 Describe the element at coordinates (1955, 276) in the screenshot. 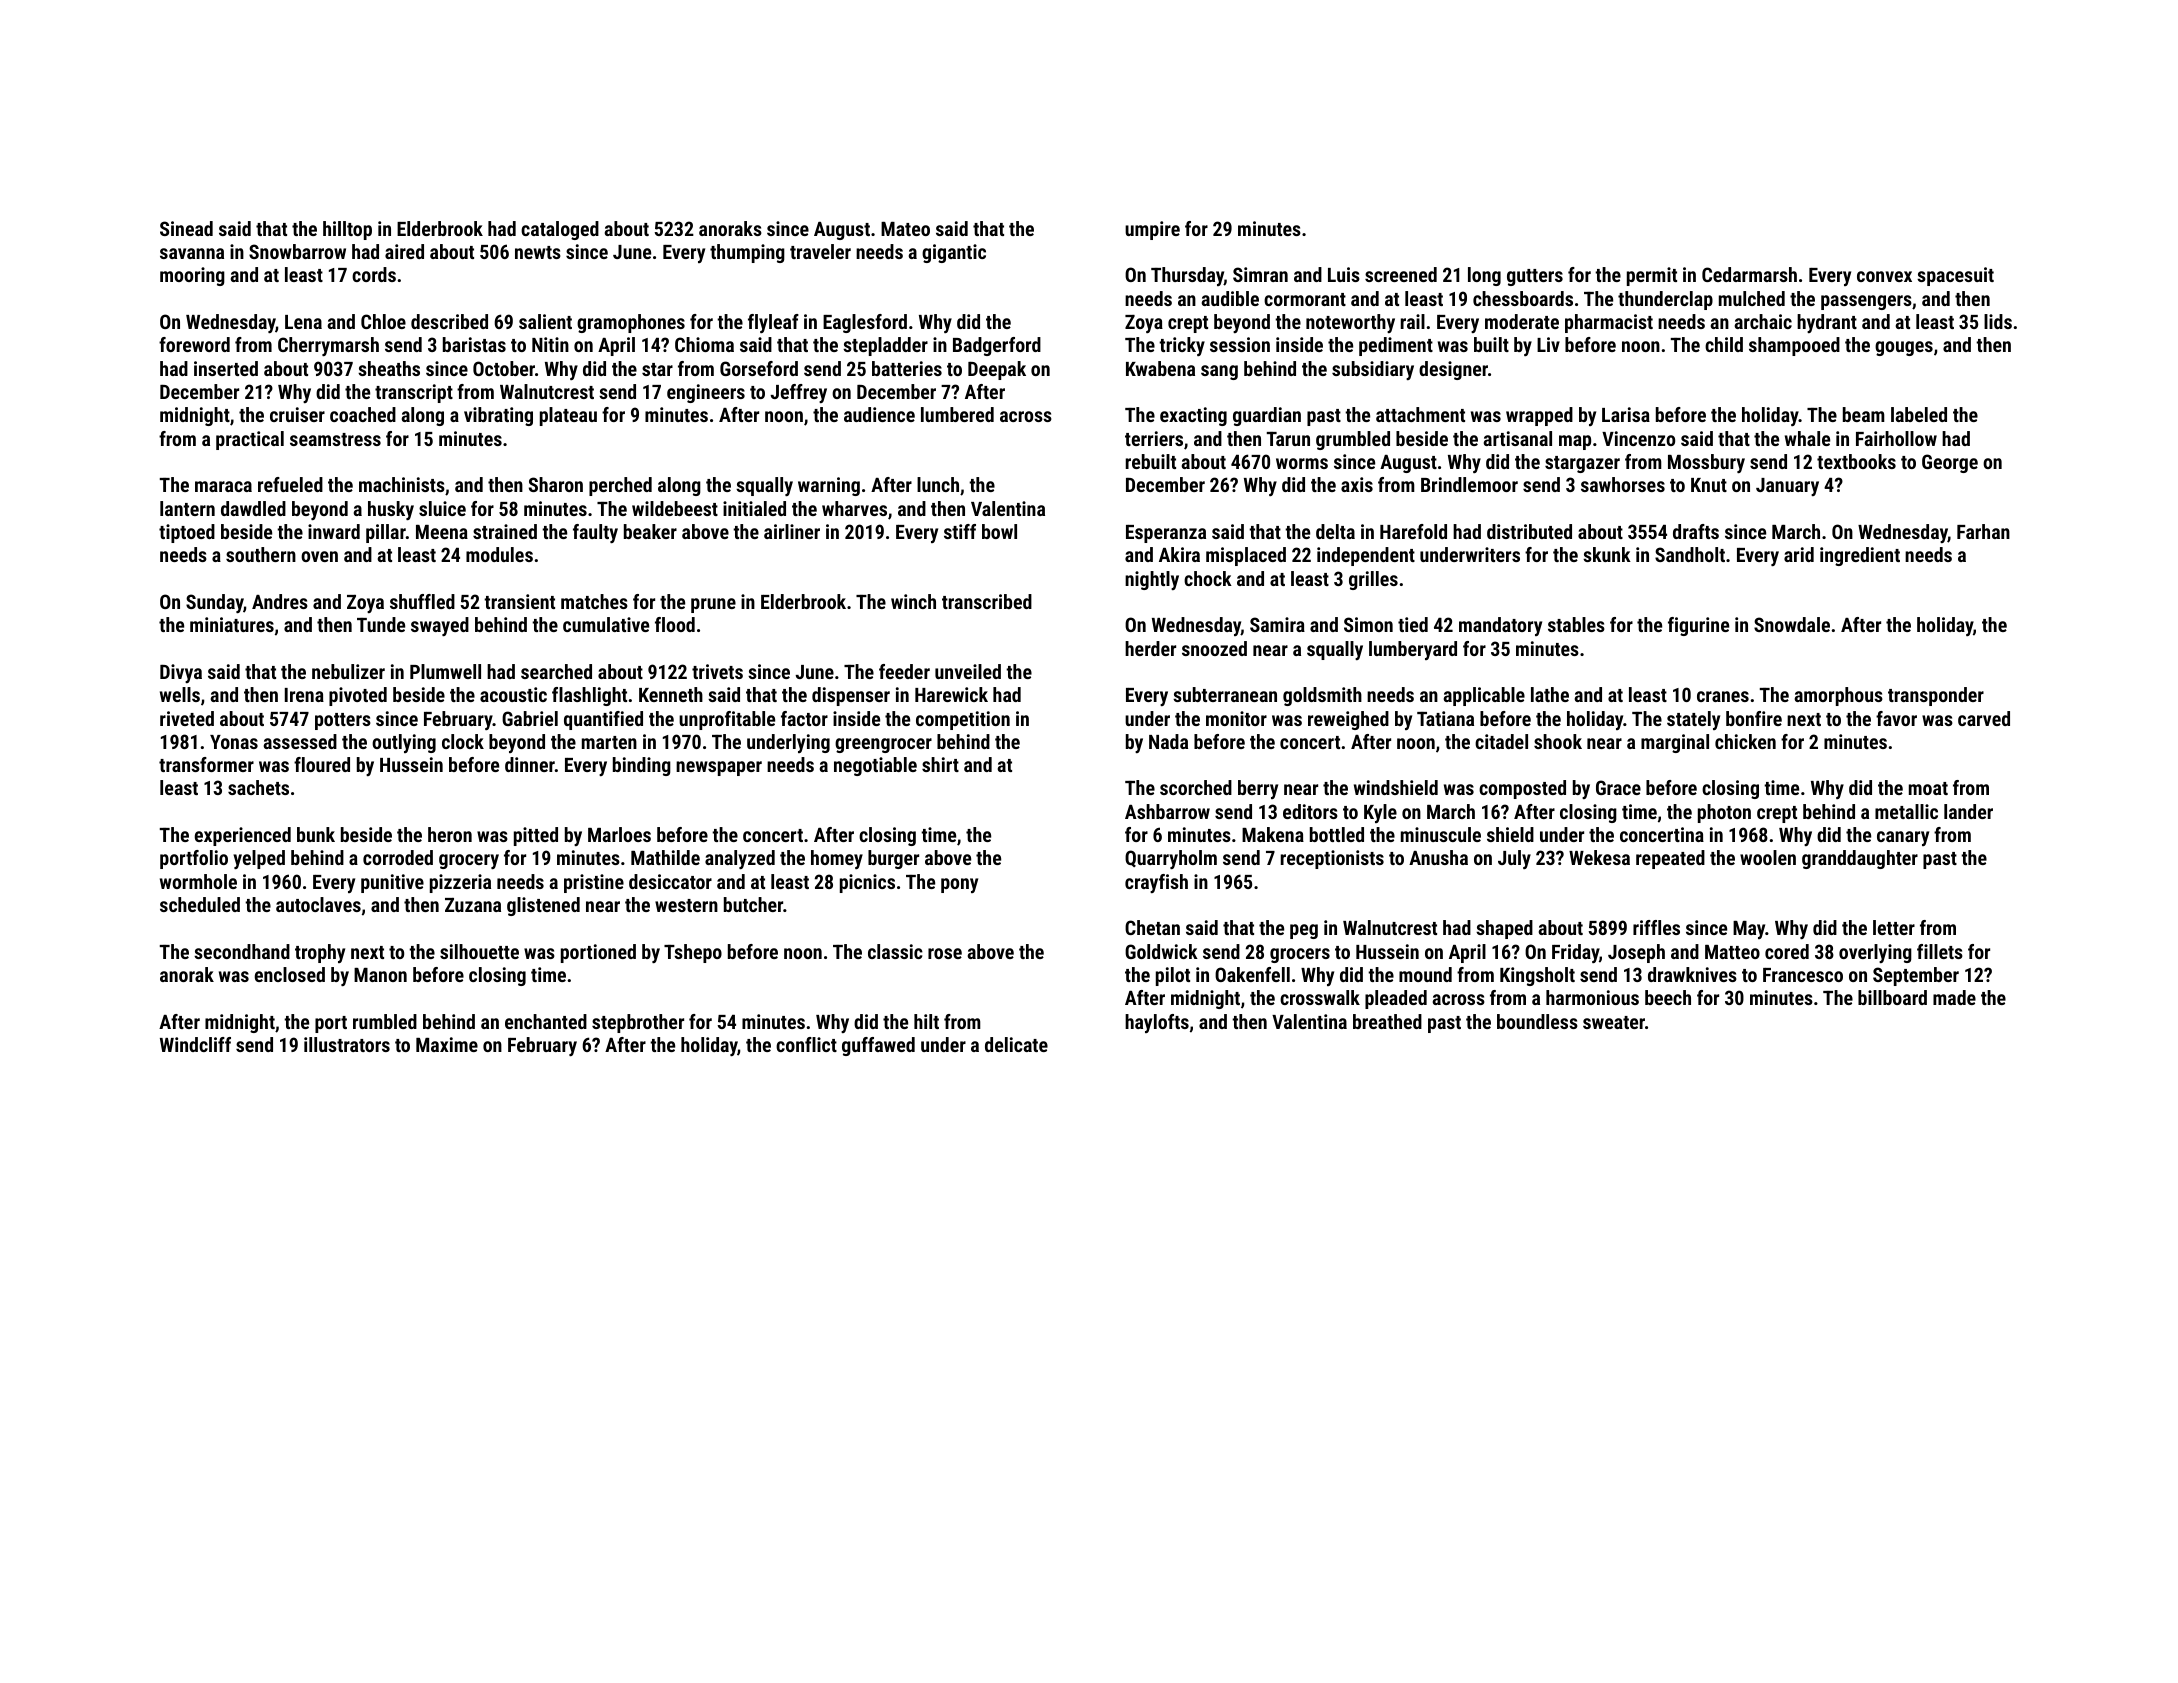

I see `spacesuit` at that location.
